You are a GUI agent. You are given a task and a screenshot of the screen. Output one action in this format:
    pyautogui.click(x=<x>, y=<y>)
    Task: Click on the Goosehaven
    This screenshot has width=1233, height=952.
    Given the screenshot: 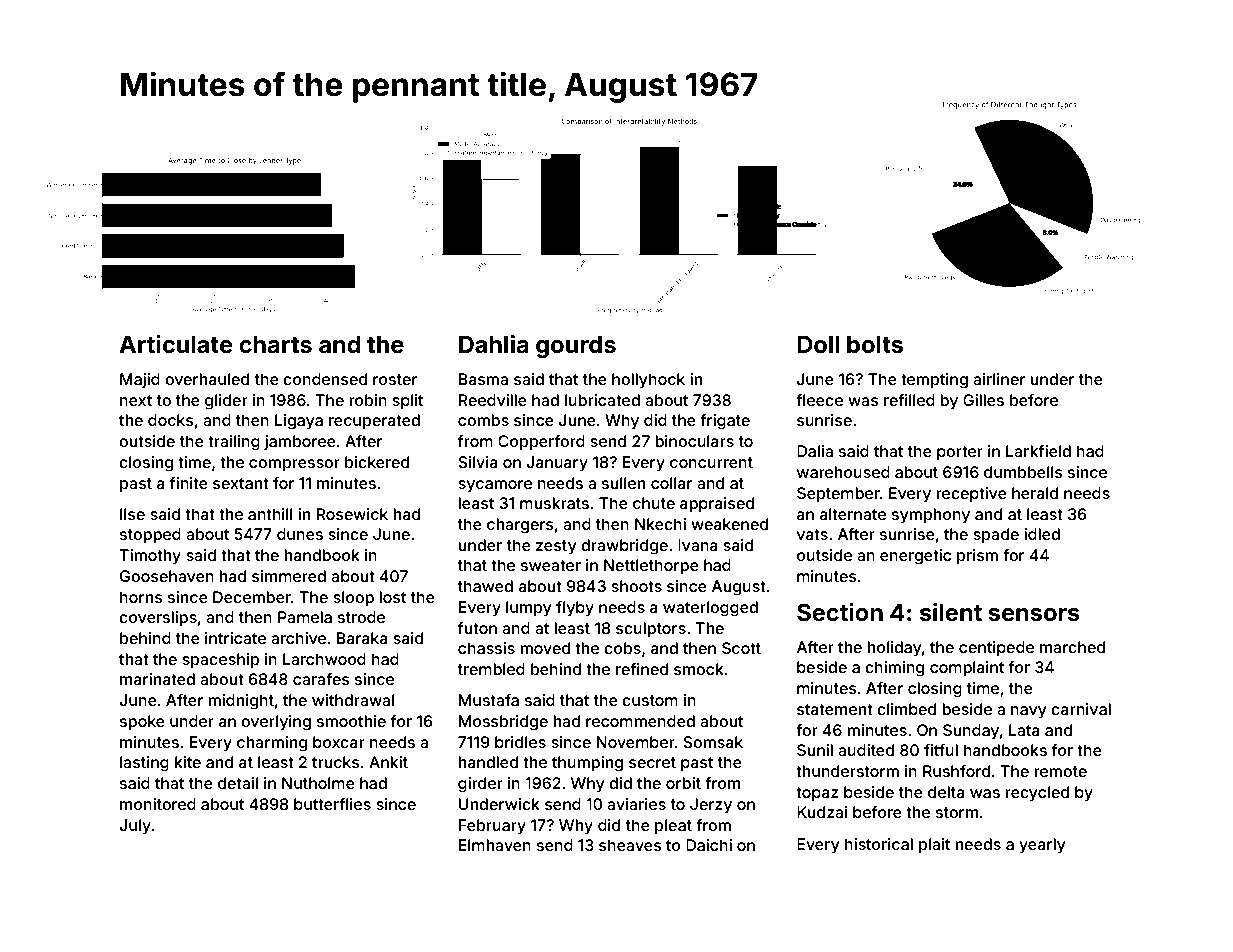 What is the action you would take?
    pyautogui.click(x=167, y=576)
